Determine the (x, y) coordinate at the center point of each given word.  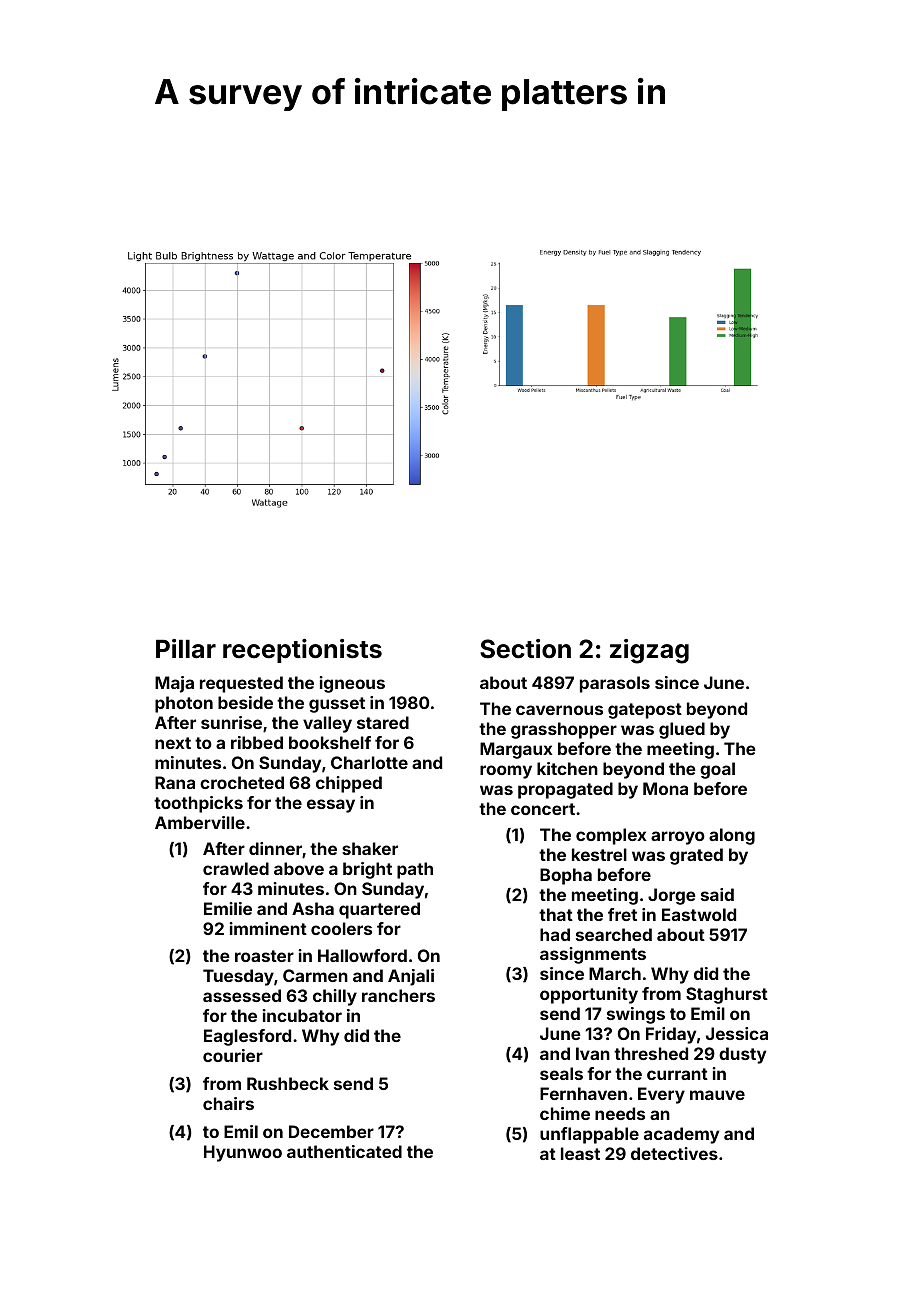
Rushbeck (288, 1083)
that (556, 914)
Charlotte (369, 762)
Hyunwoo (243, 1153)
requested (241, 684)
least (580, 1153)
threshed (651, 1053)
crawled (236, 868)
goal (717, 770)
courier (233, 1055)
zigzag (649, 651)
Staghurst (727, 995)
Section (525, 649)
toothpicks (198, 804)
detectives (674, 1153)
